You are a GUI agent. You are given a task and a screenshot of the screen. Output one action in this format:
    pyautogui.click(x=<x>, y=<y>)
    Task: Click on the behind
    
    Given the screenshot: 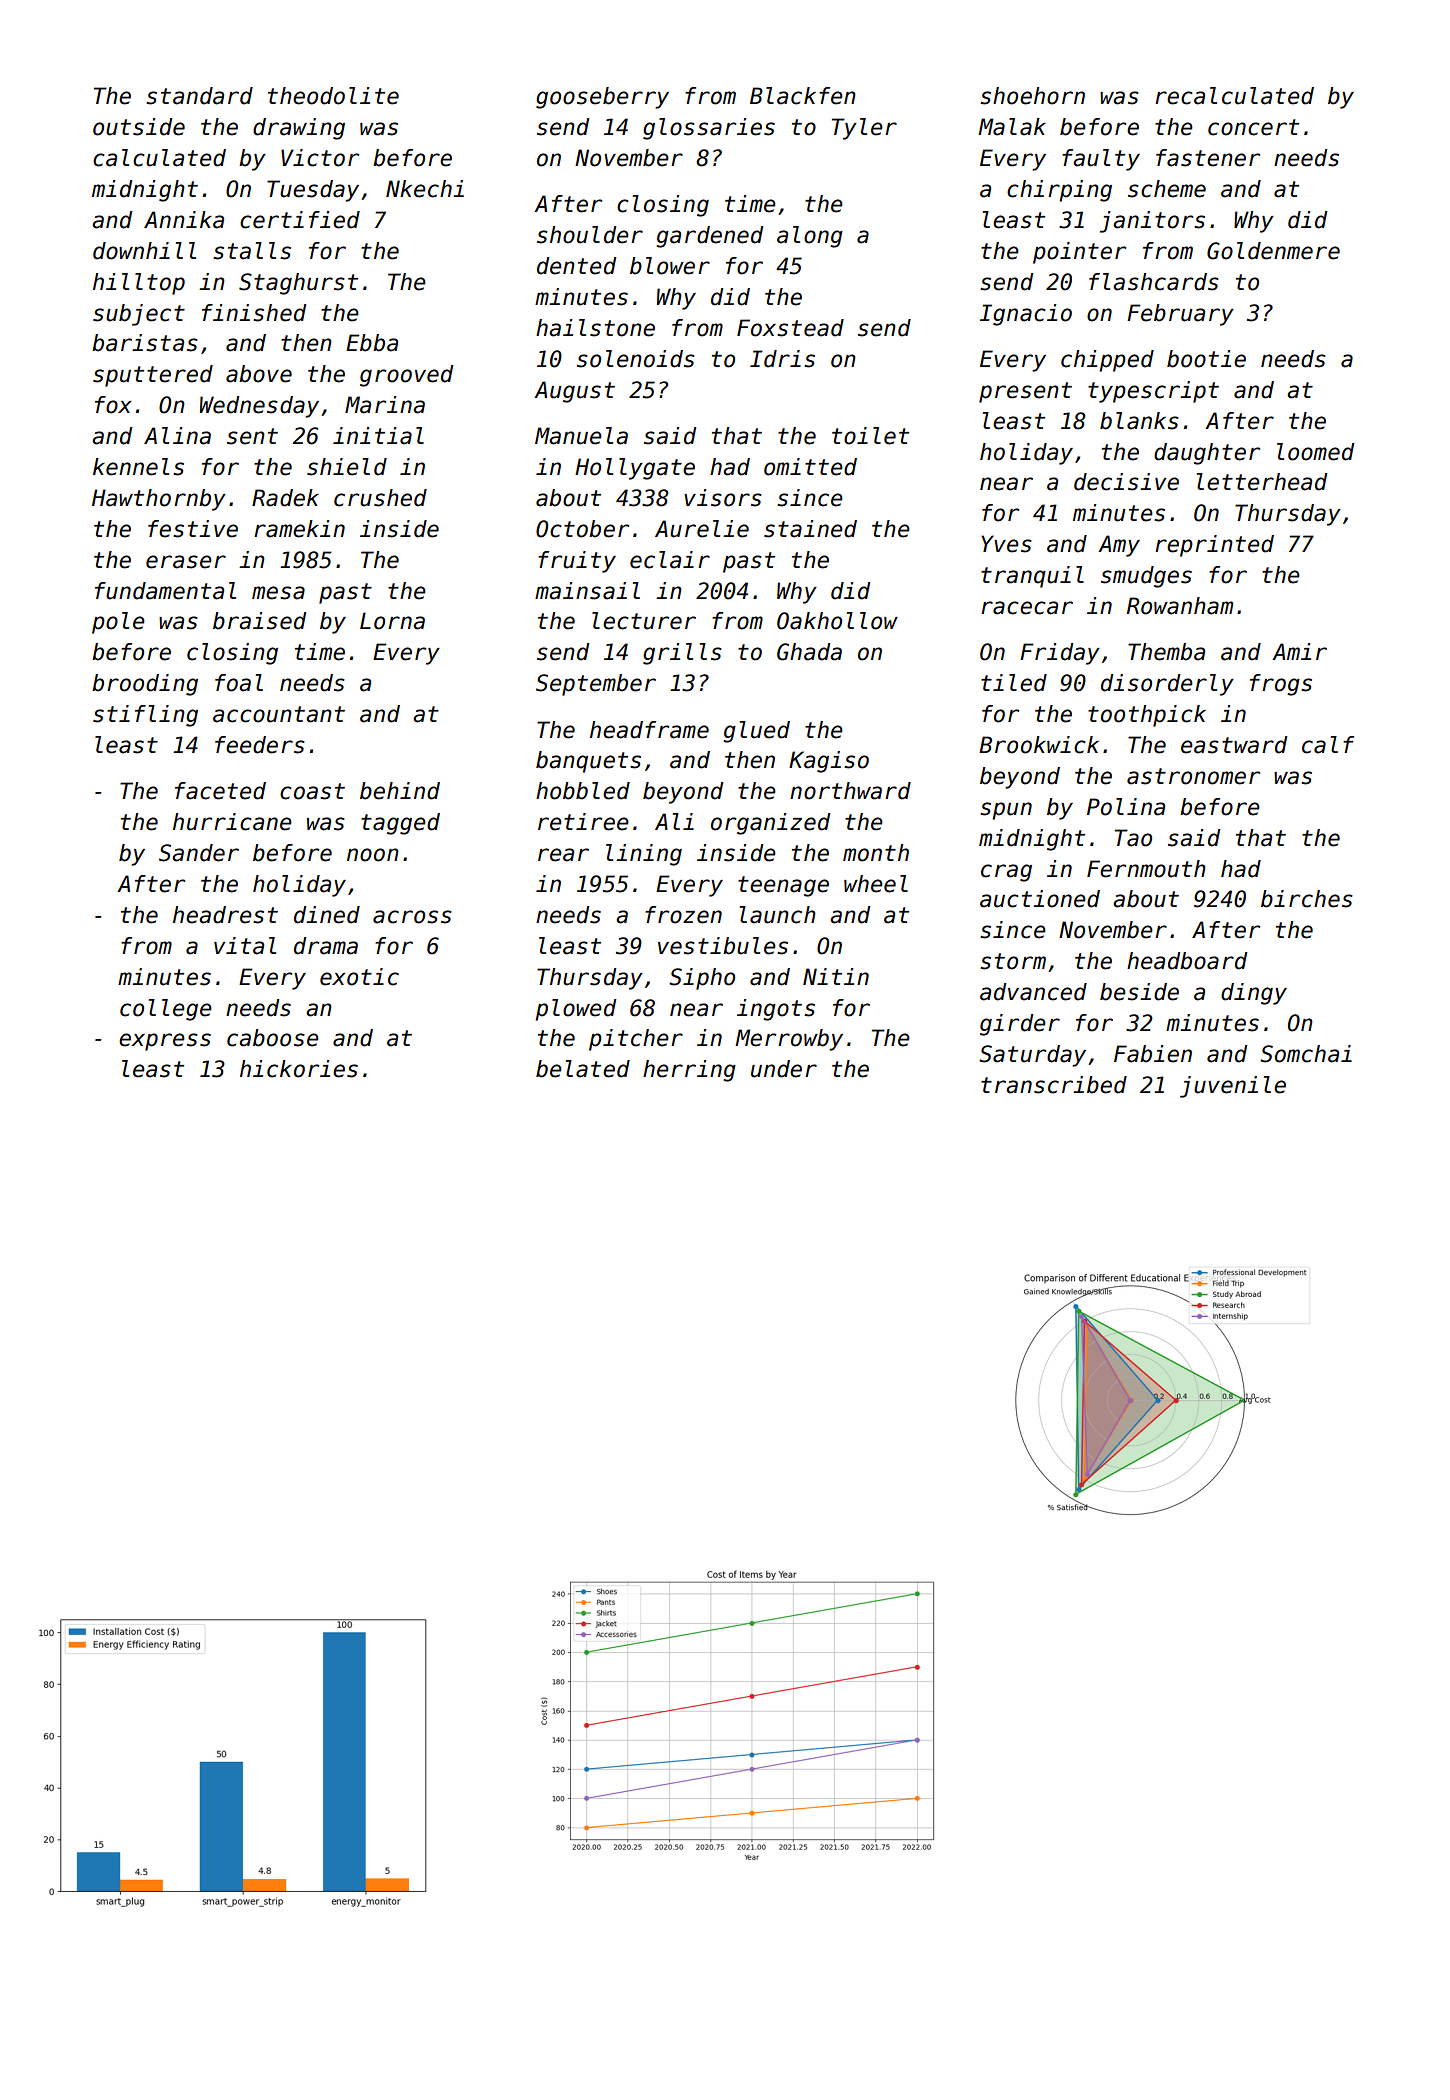 What is the action you would take?
    pyautogui.click(x=400, y=791)
